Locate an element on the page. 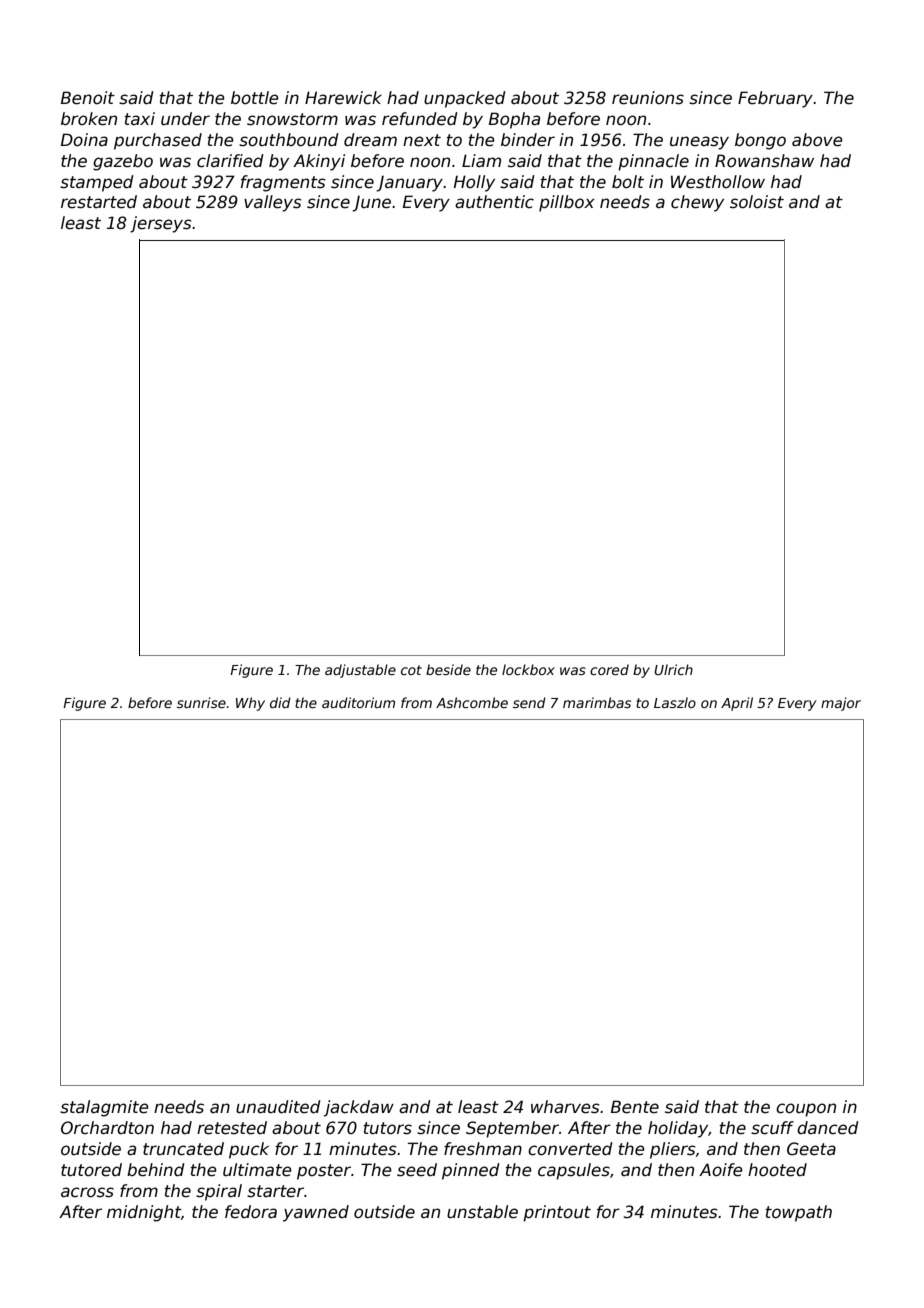 The height and width of the image is (1308, 924). jackdaw is located at coordinates (359, 1108).
